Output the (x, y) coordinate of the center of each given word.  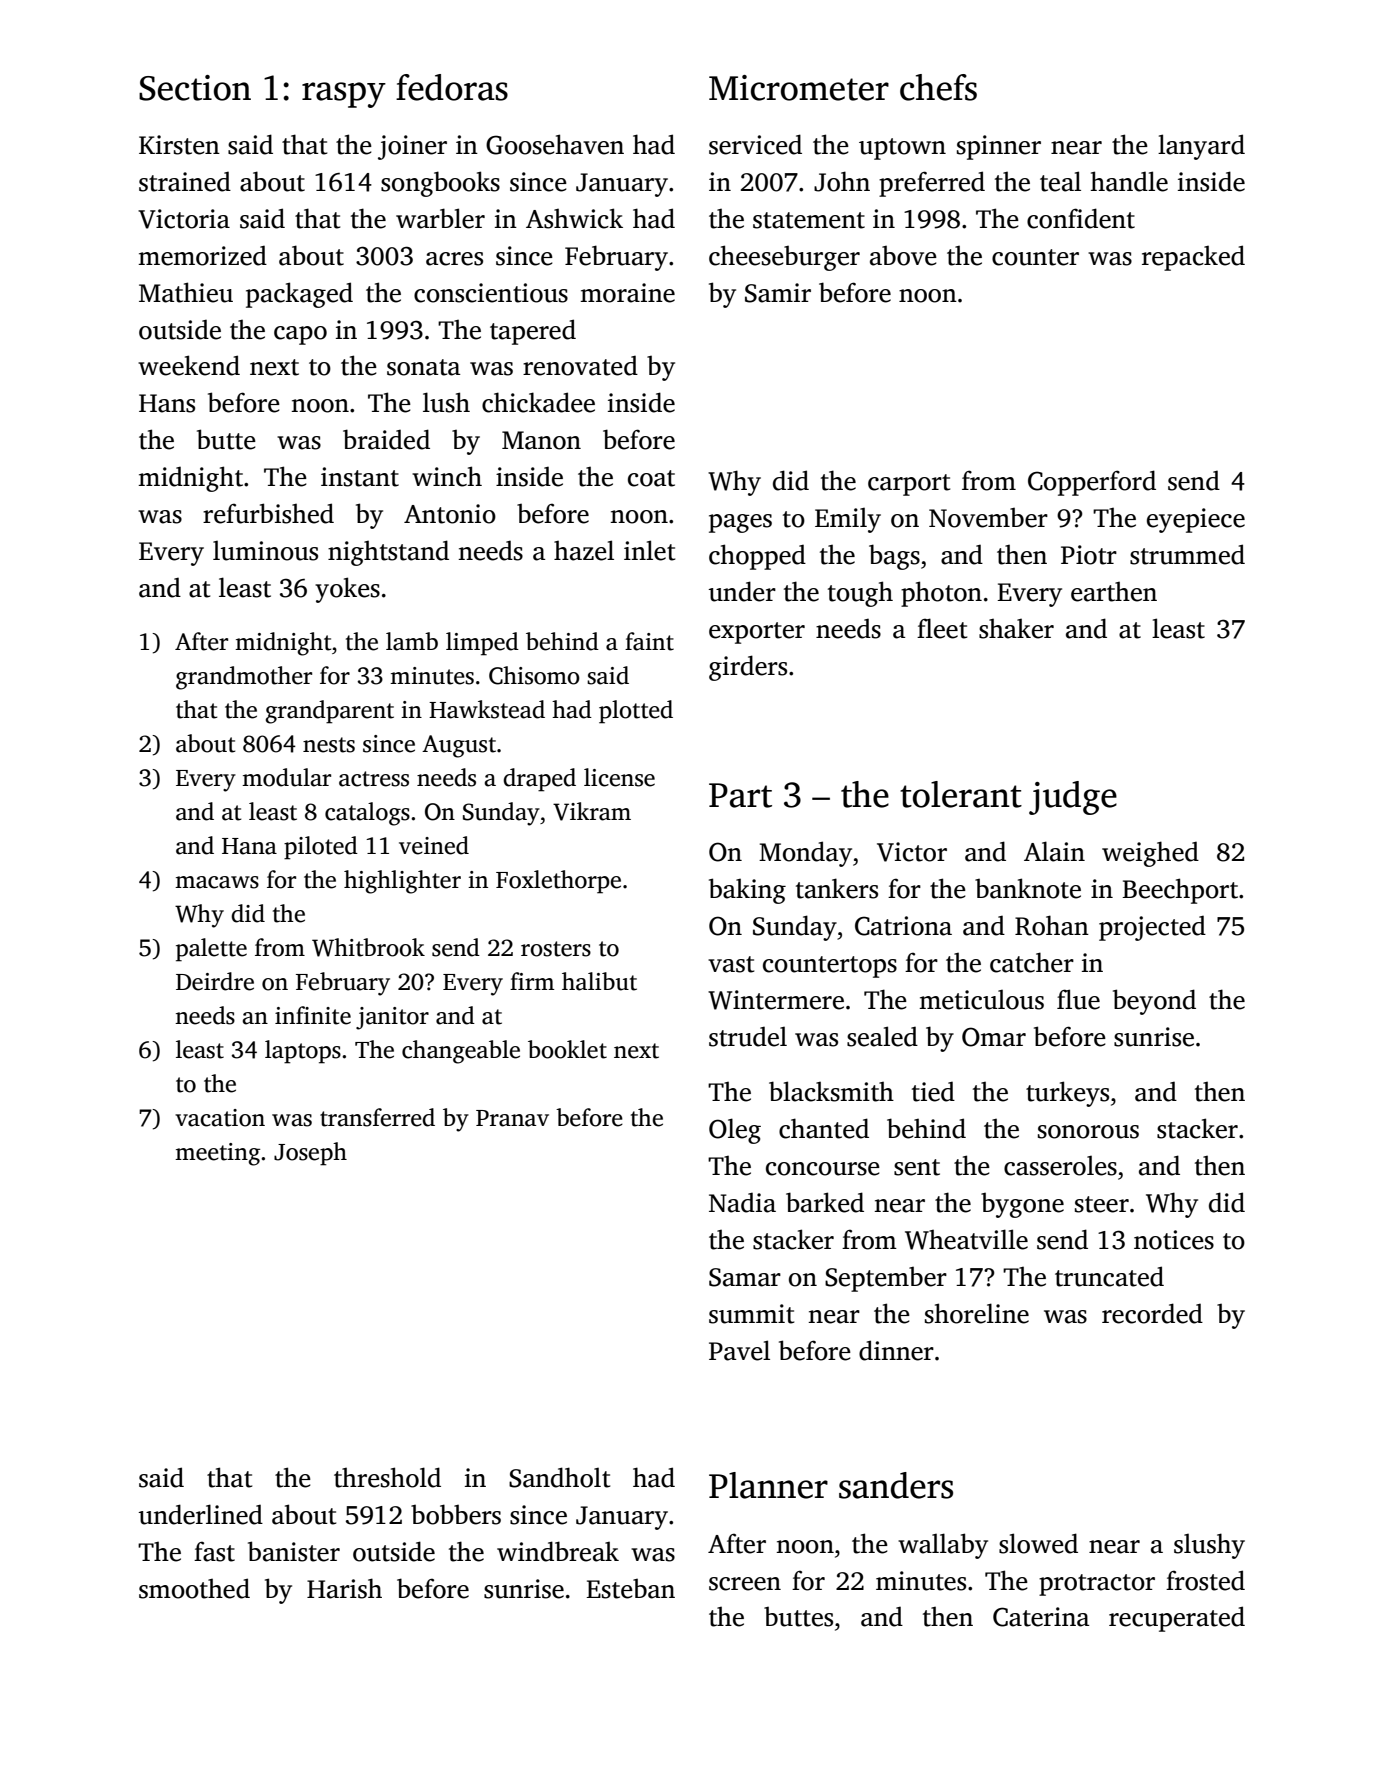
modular (286, 777)
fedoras (452, 87)
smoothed (194, 1588)
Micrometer (799, 88)
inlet (649, 550)
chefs (938, 87)
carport (909, 485)
